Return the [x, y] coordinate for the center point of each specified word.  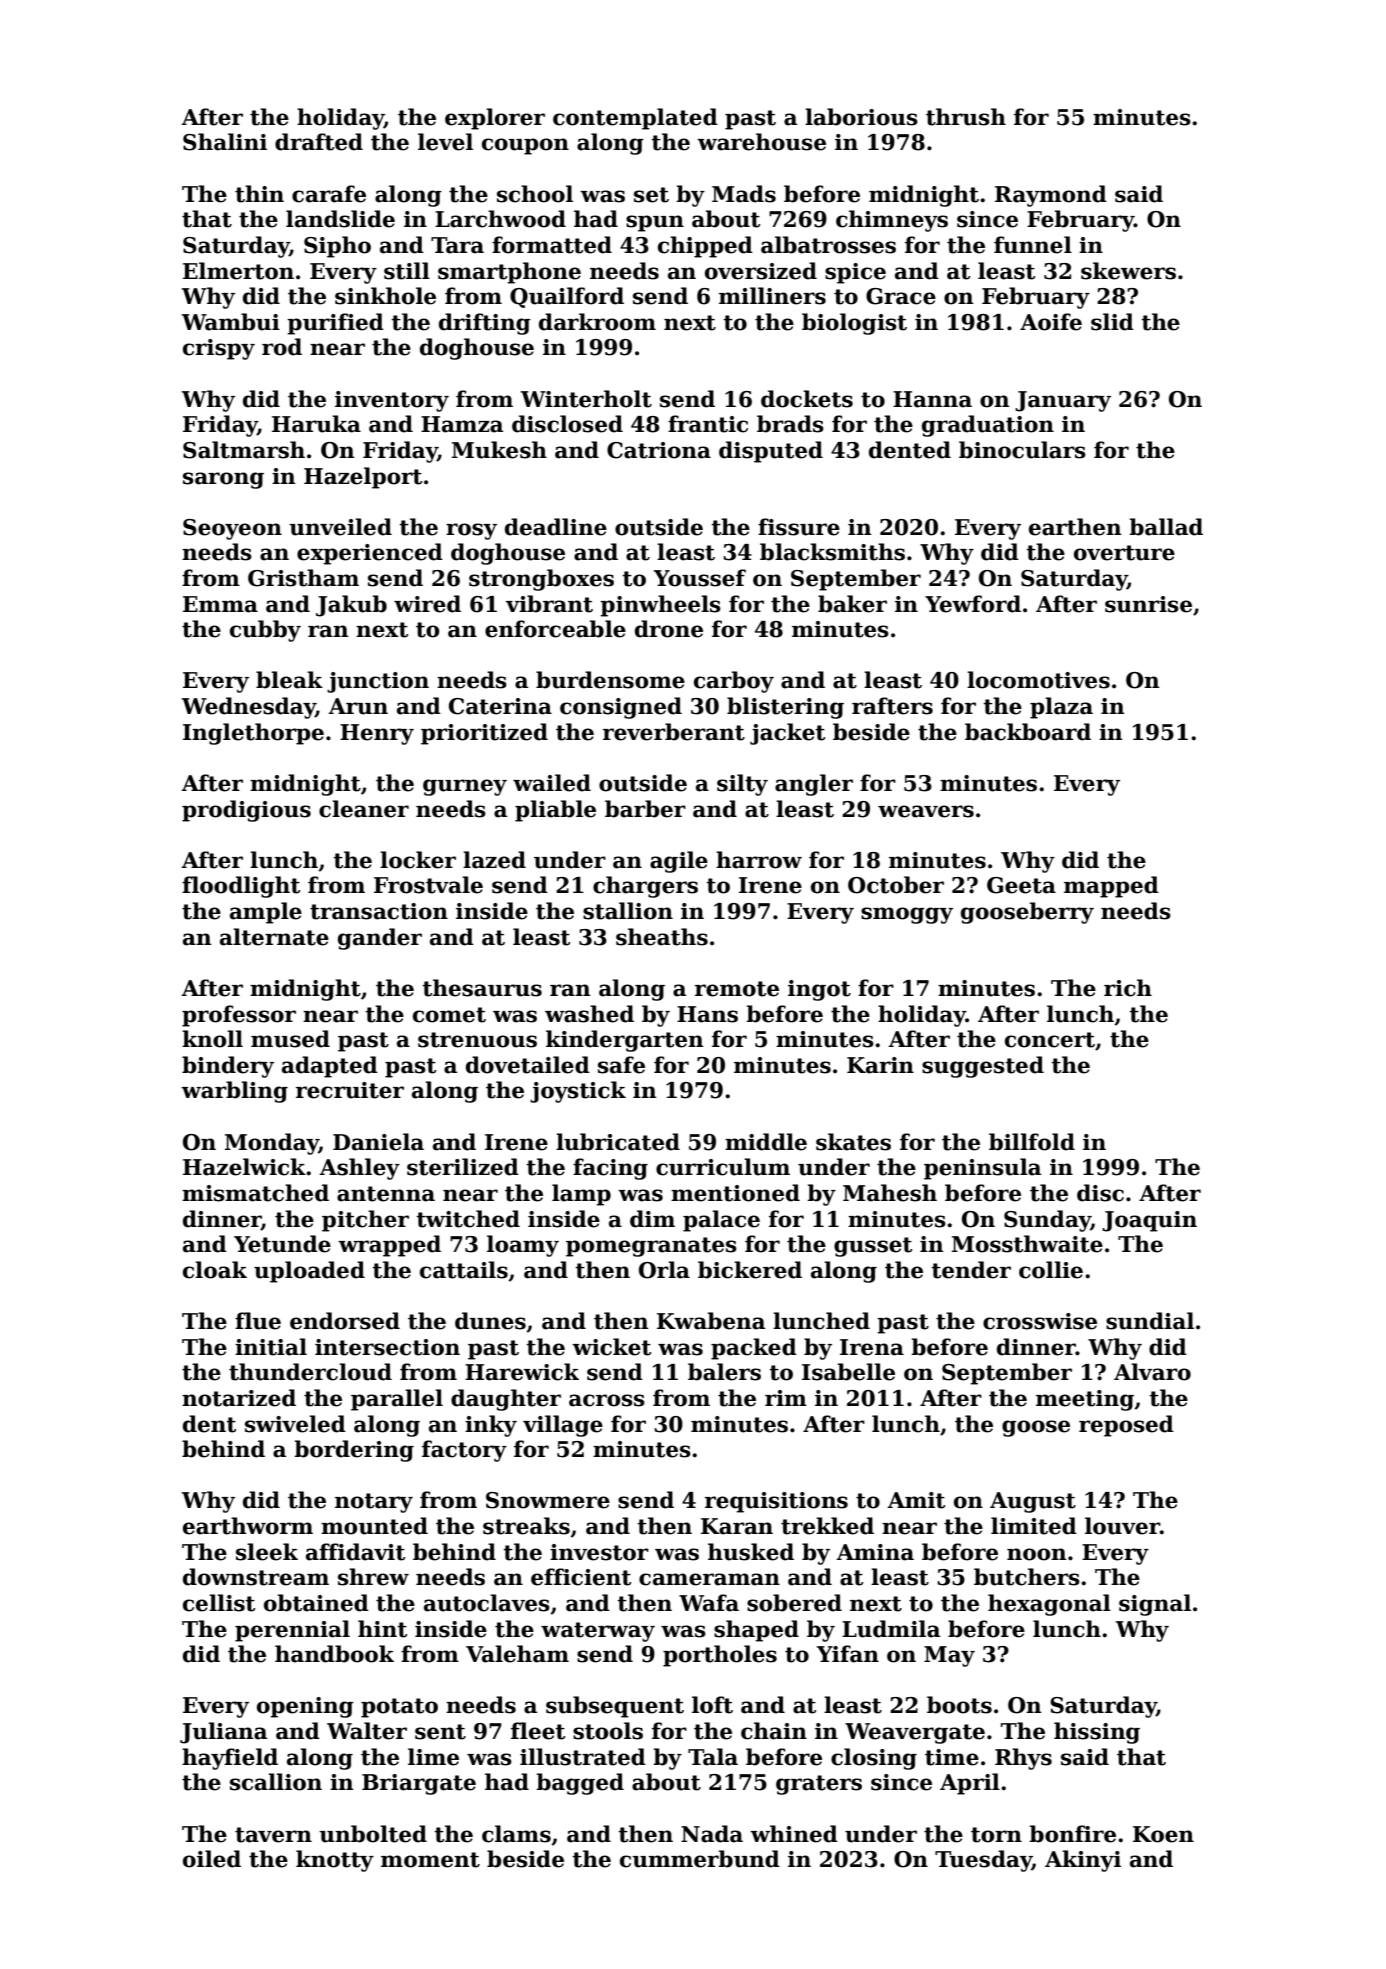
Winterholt [586, 399]
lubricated [618, 1142]
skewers [1128, 271]
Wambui [231, 322]
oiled [212, 1859]
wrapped [389, 1246]
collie [1051, 1270]
